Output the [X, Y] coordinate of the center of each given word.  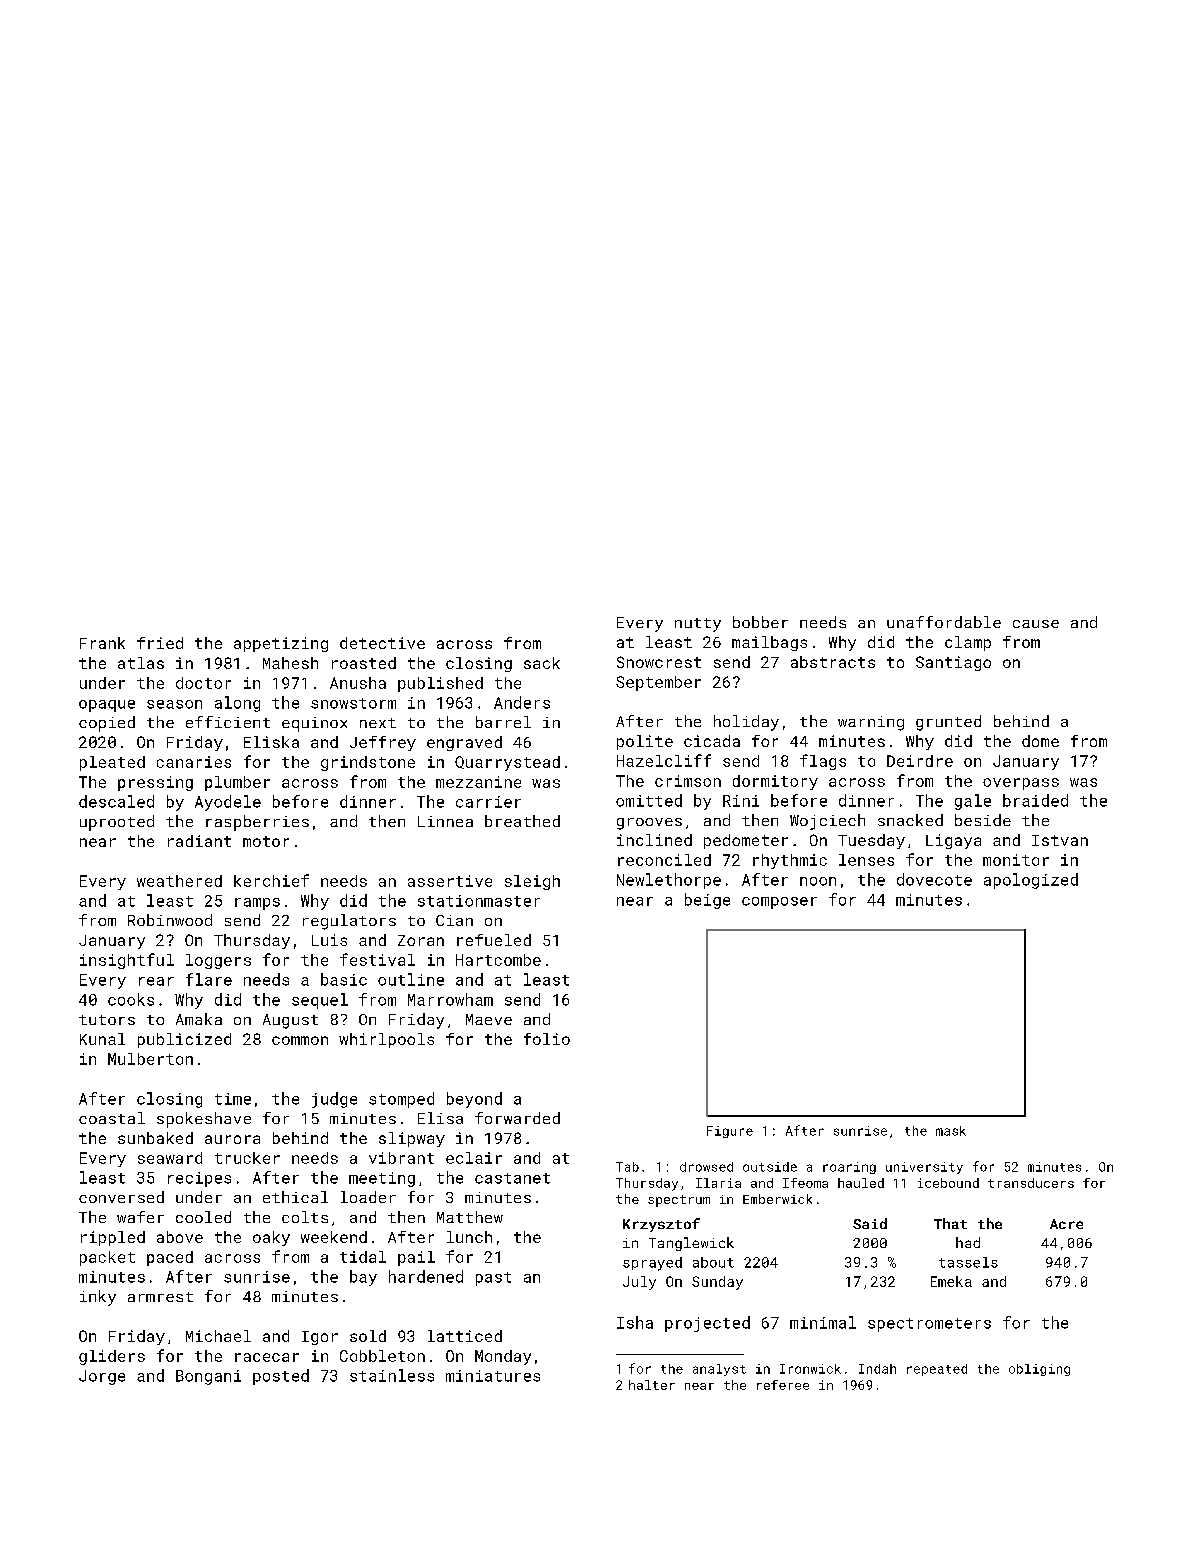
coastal [112, 1118]
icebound [948, 1183]
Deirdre [920, 761]
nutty [698, 625]
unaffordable [944, 622]
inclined [654, 840]
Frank [102, 643]
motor [266, 841]
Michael [218, 1336]
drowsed [706, 1167]
